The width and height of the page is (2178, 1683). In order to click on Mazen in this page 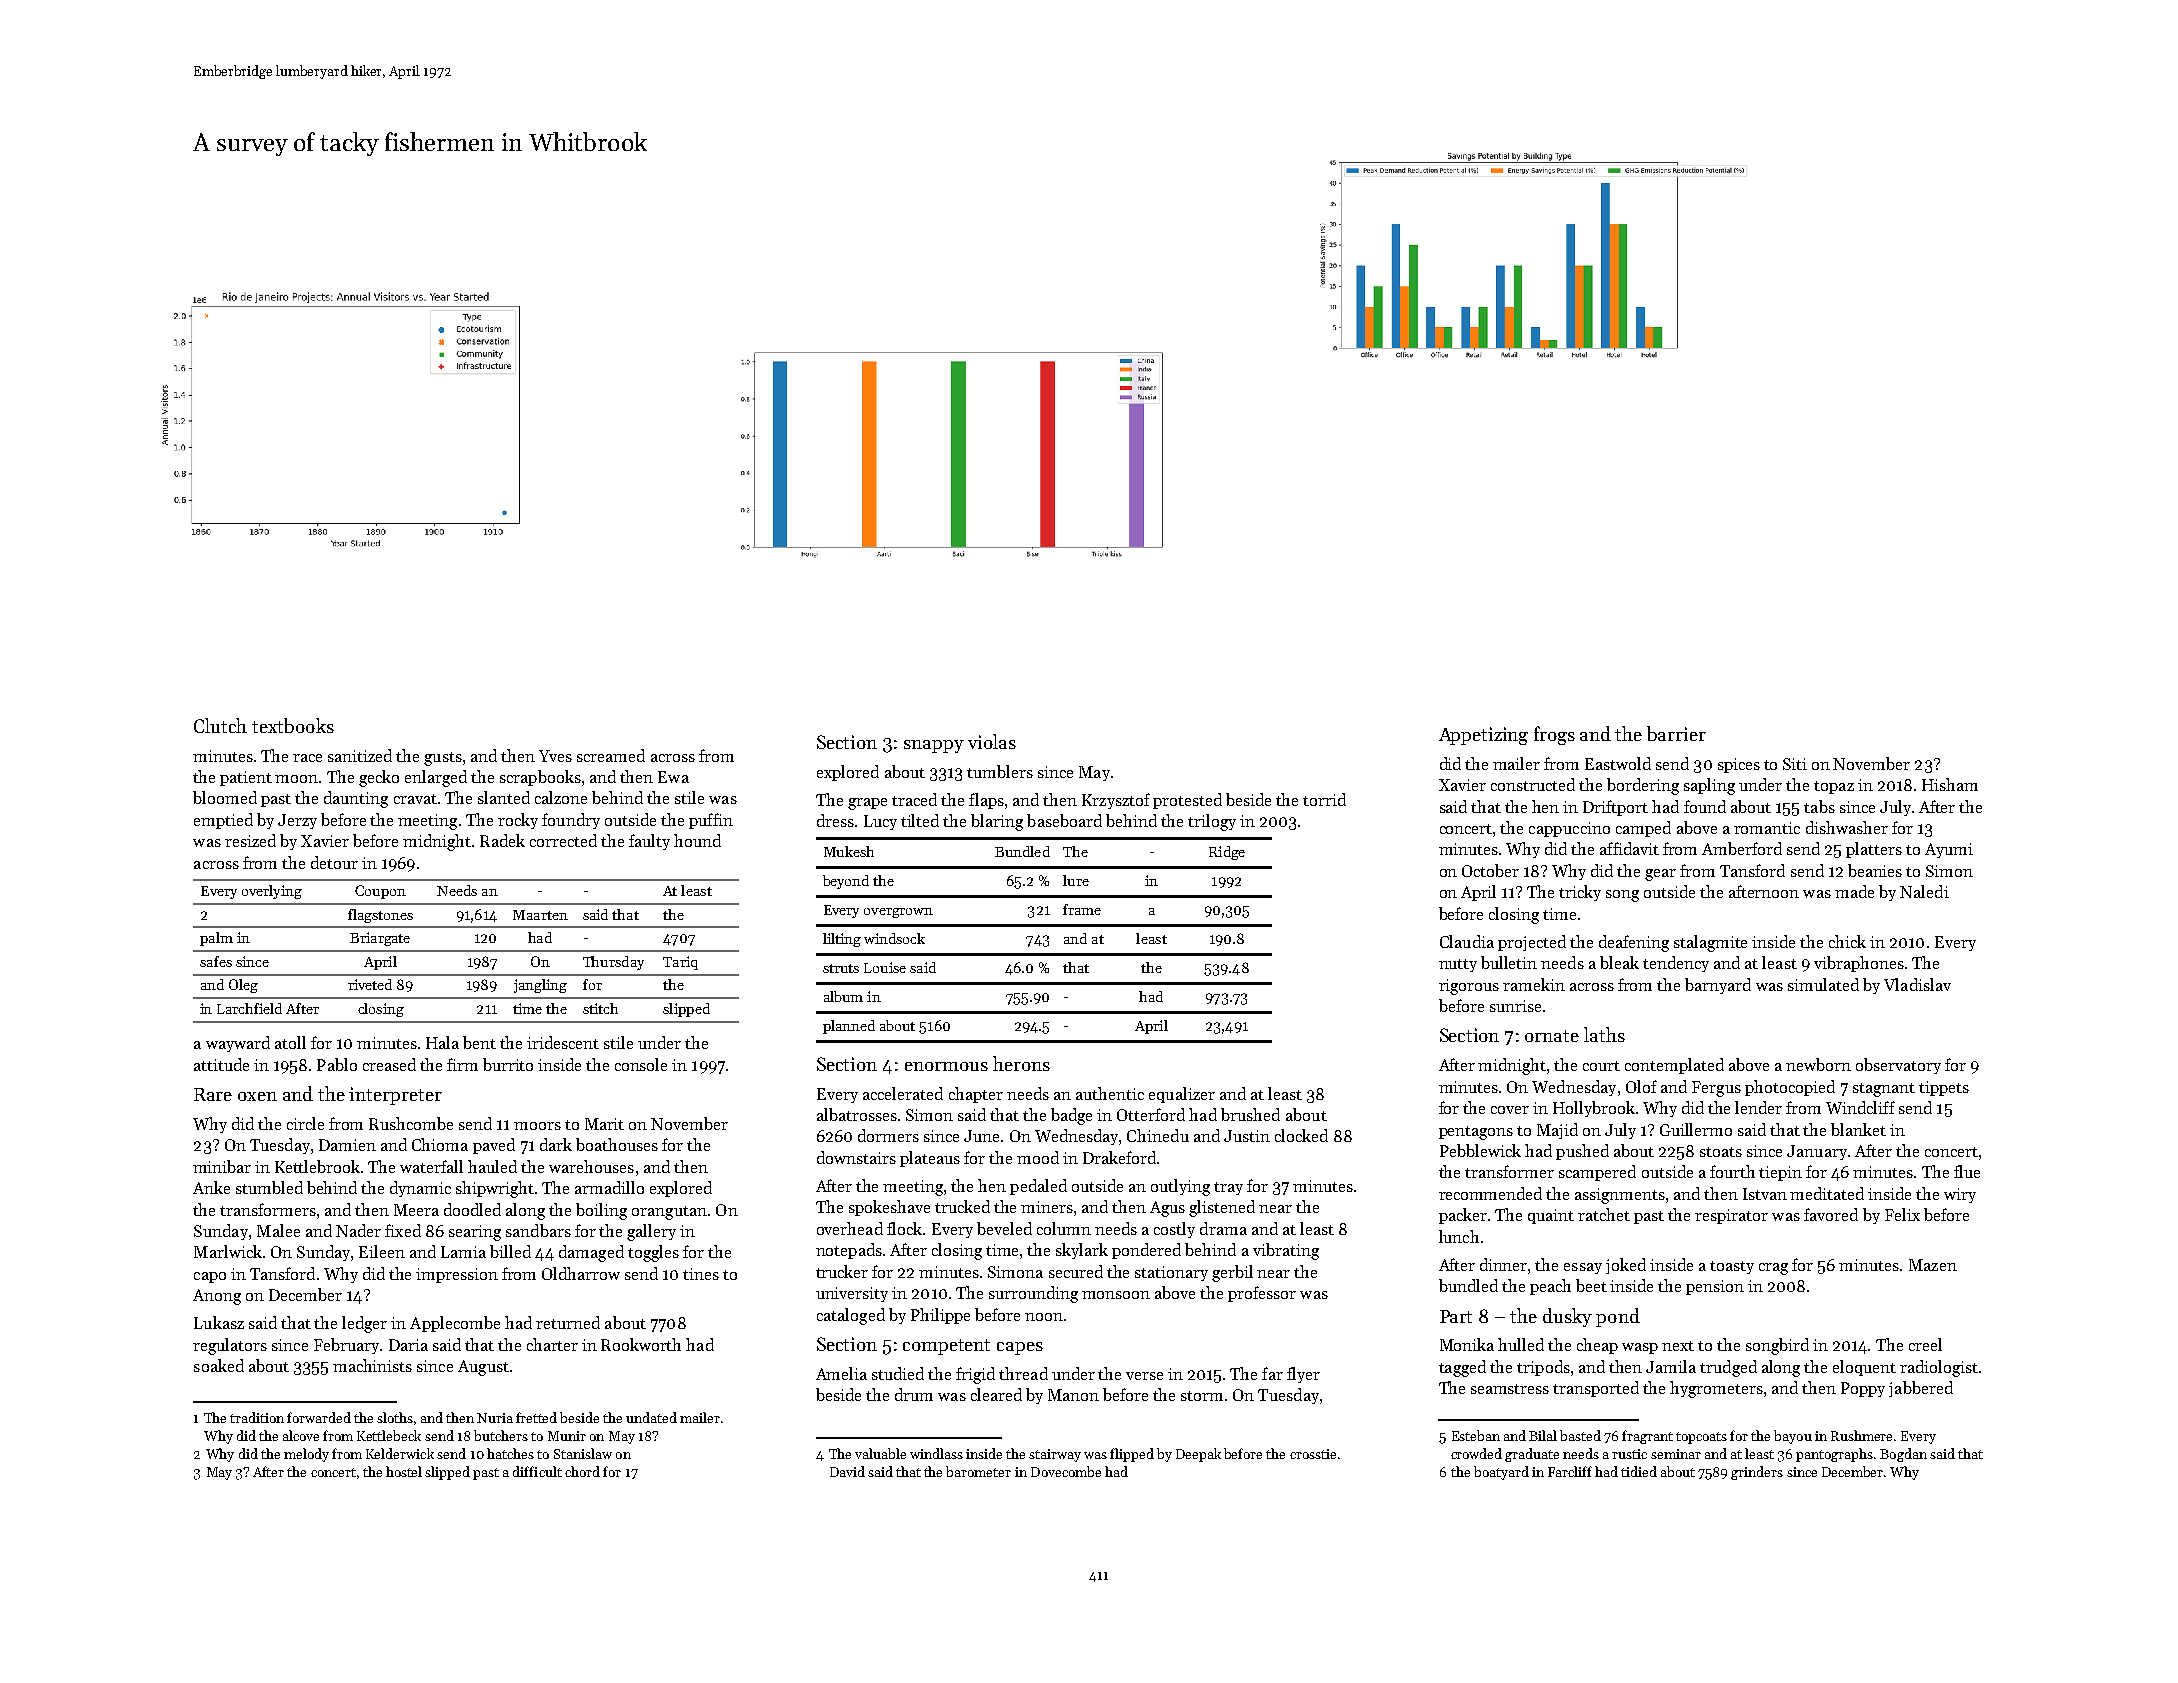, I will do `click(1933, 1265)`.
